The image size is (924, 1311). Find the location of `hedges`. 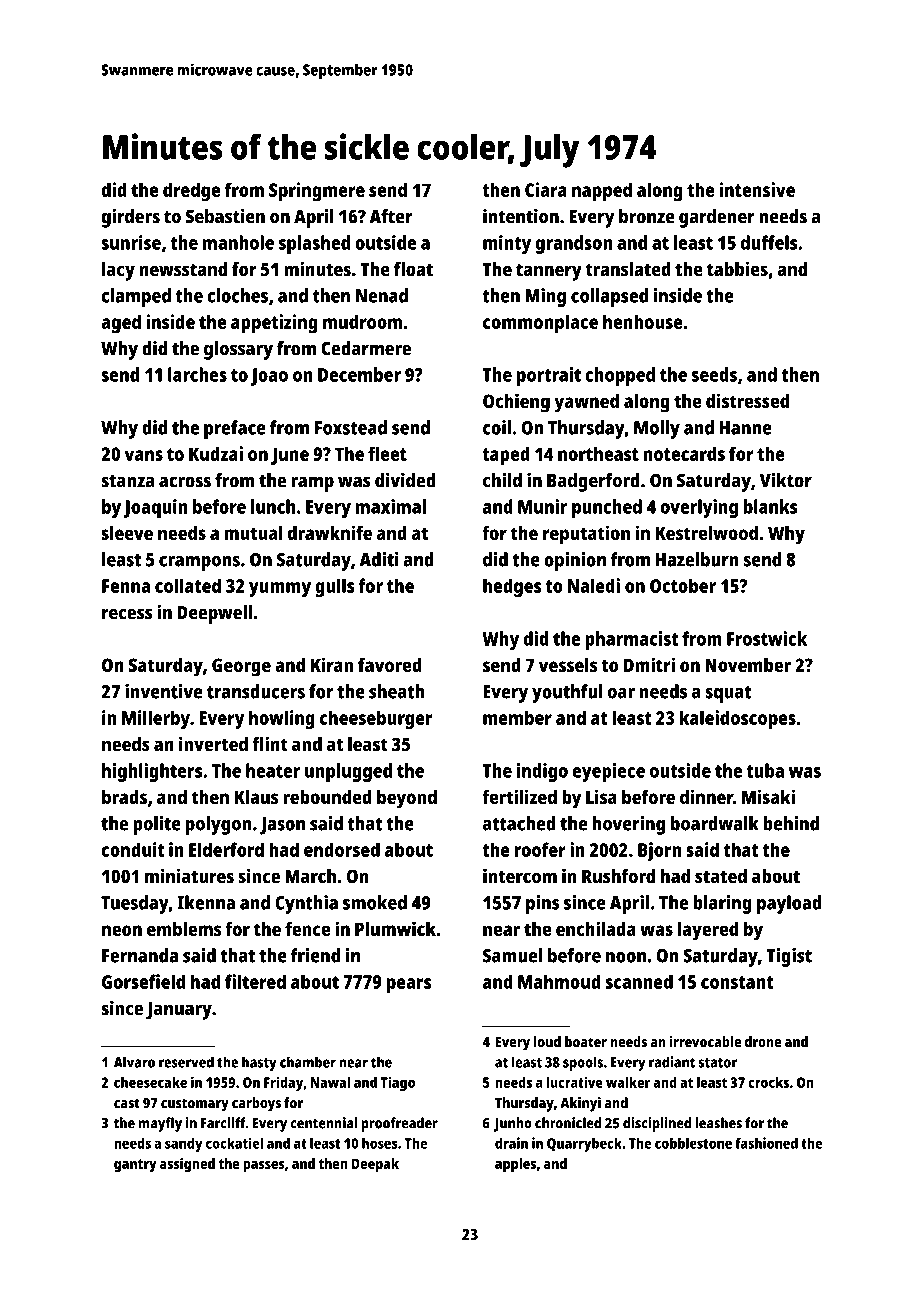

hedges is located at coordinates (512, 587).
